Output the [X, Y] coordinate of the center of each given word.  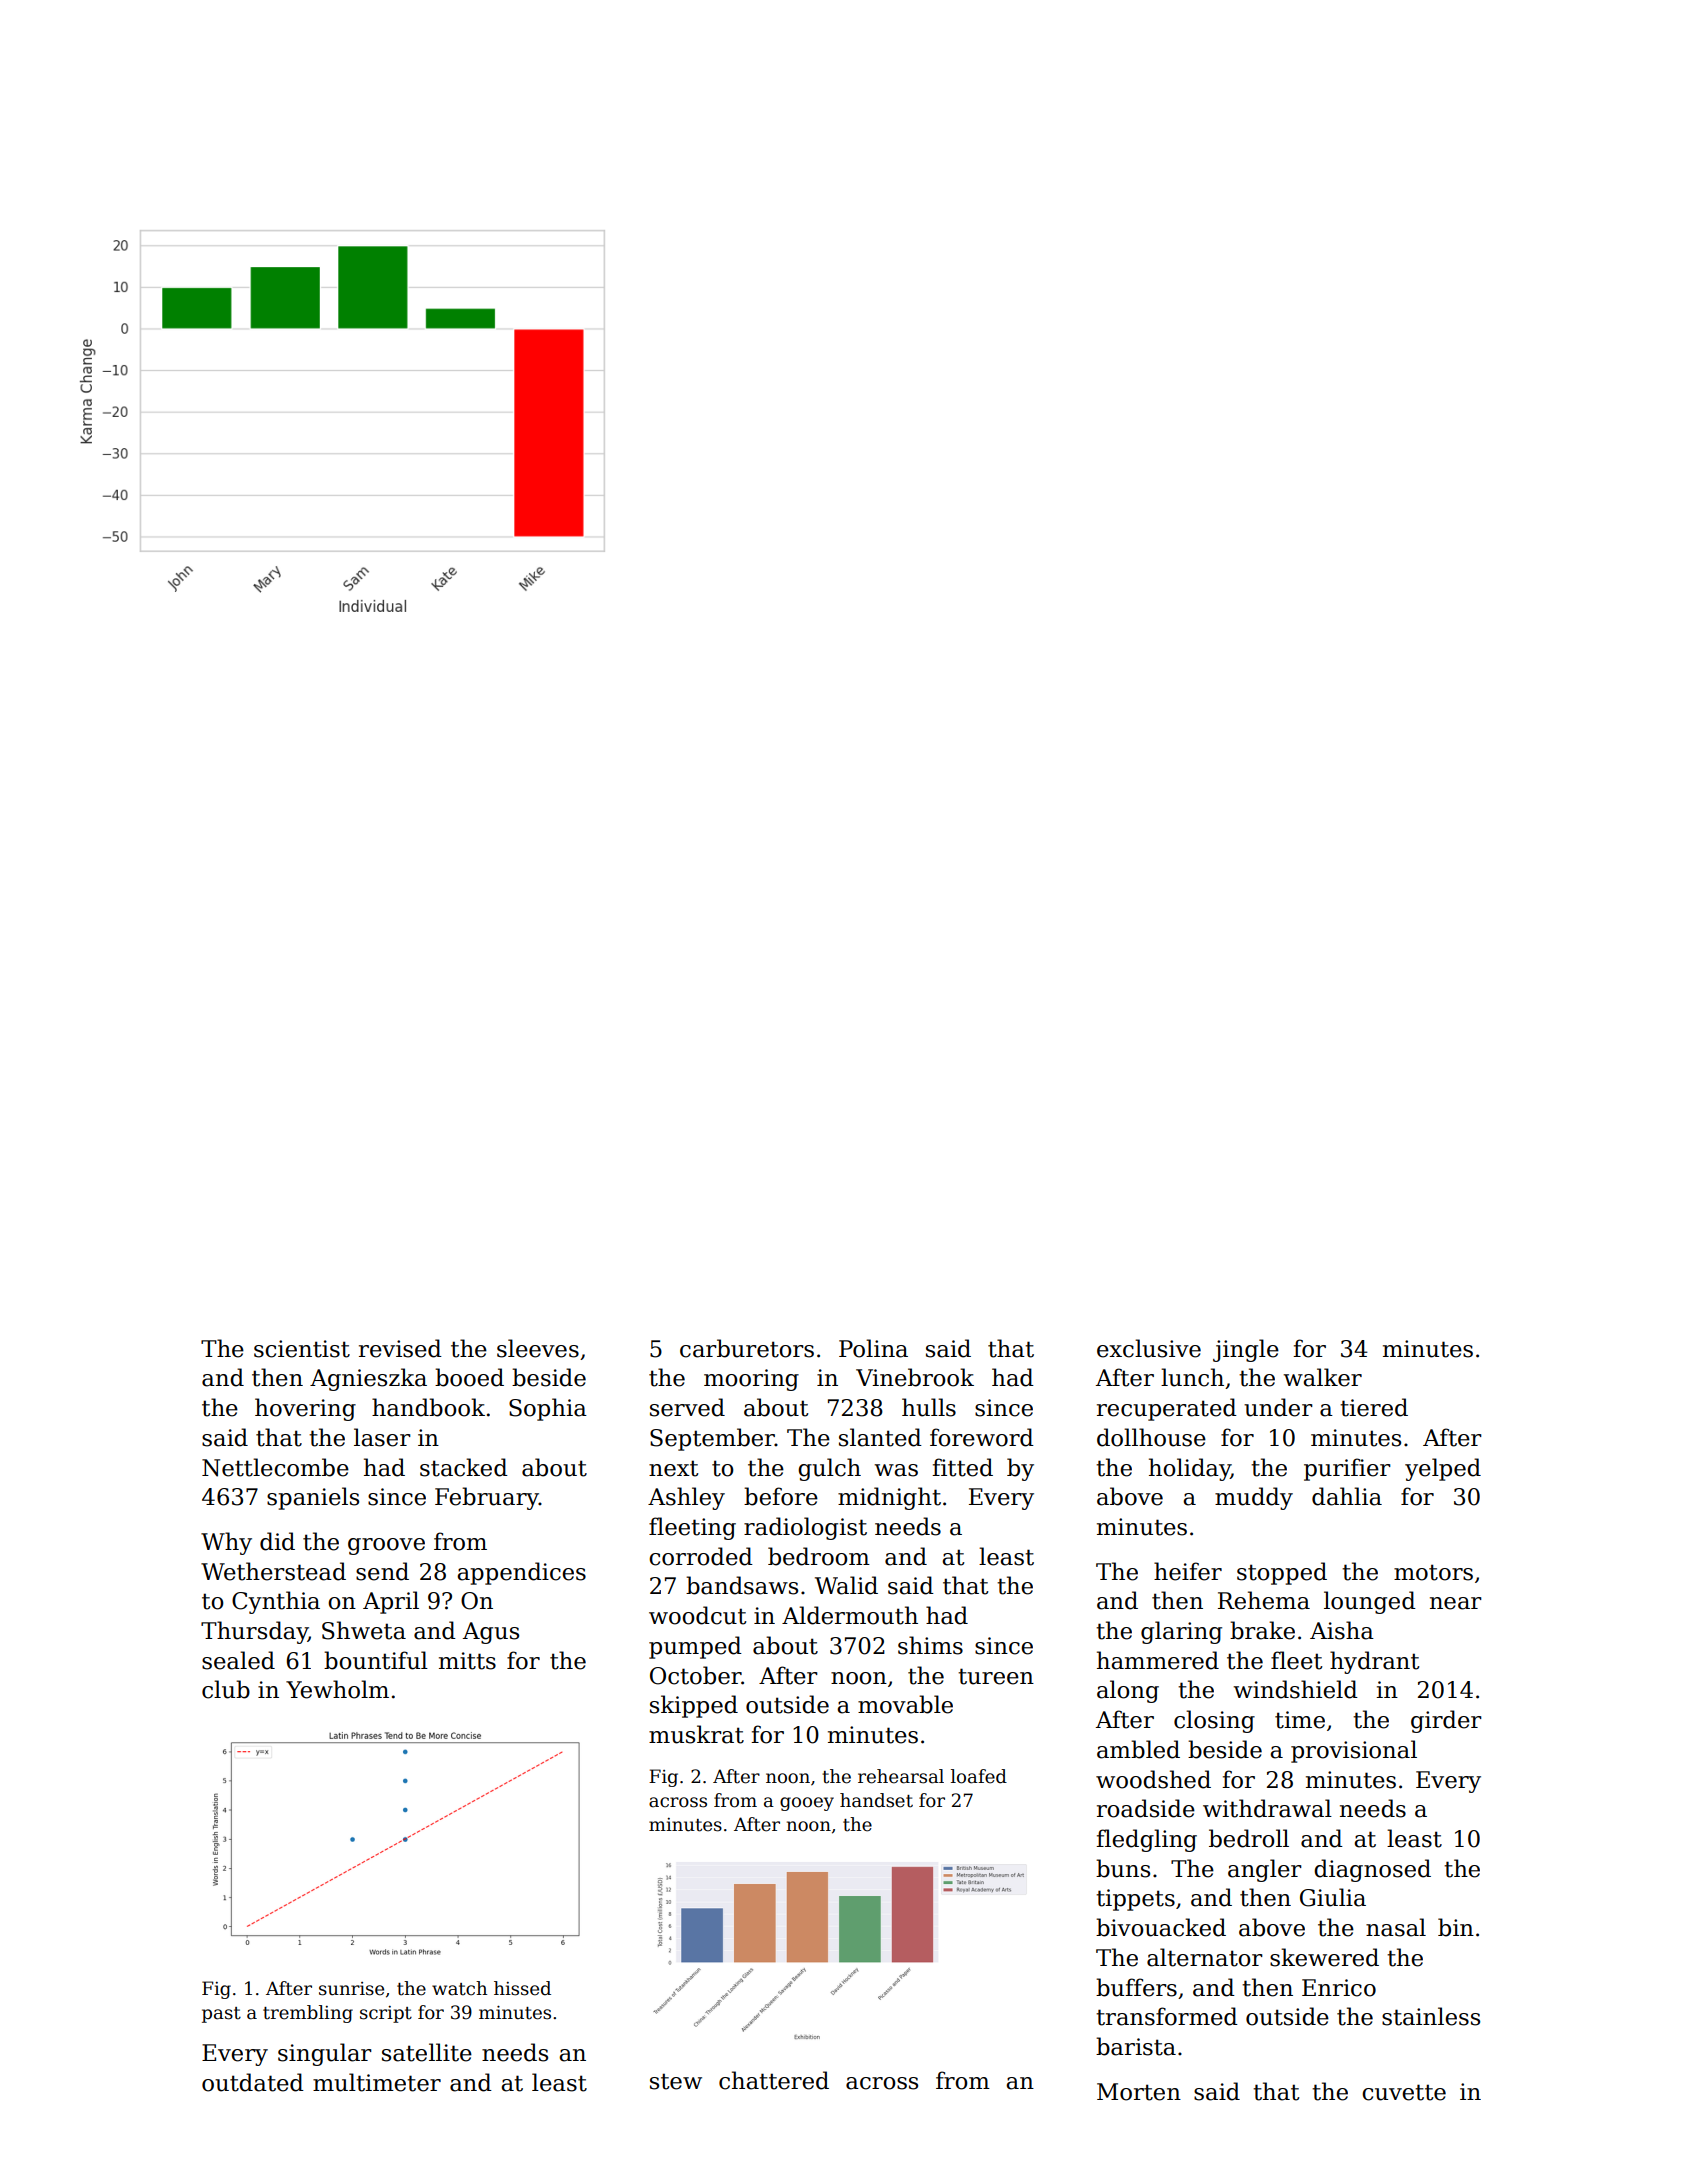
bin [1456, 1927]
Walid [846, 1585]
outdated [253, 2082]
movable [905, 1704]
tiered [1374, 1407]
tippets [1135, 1900]
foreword [982, 1437]
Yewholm [337, 1689]
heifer [1188, 1571]
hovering [305, 1409]
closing [1214, 1721]
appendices [521, 1573]
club [226, 1689]
